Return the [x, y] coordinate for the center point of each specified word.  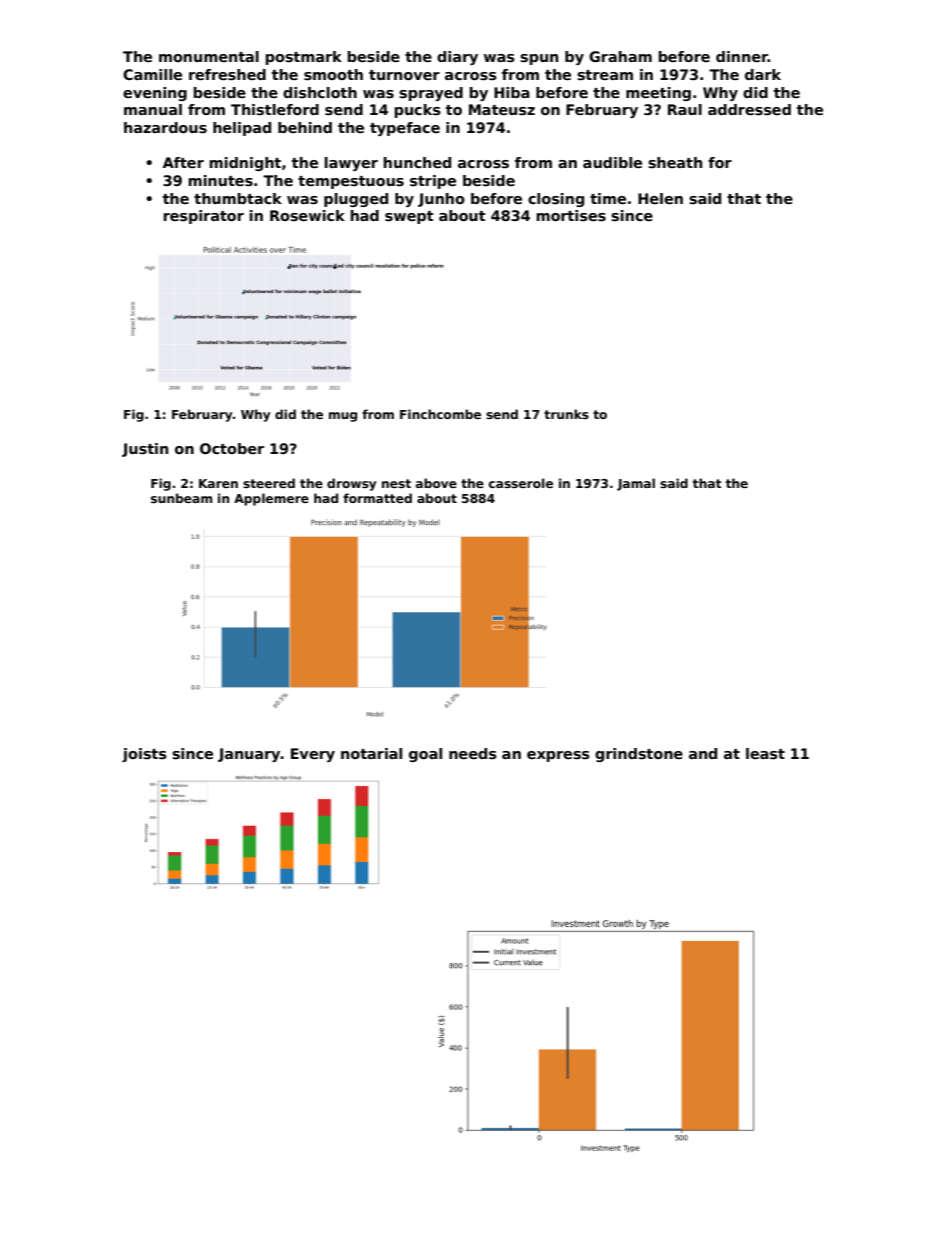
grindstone [639, 755]
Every [313, 755]
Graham [620, 56]
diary [457, 58]
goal [425, 755]
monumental [209, 56]
